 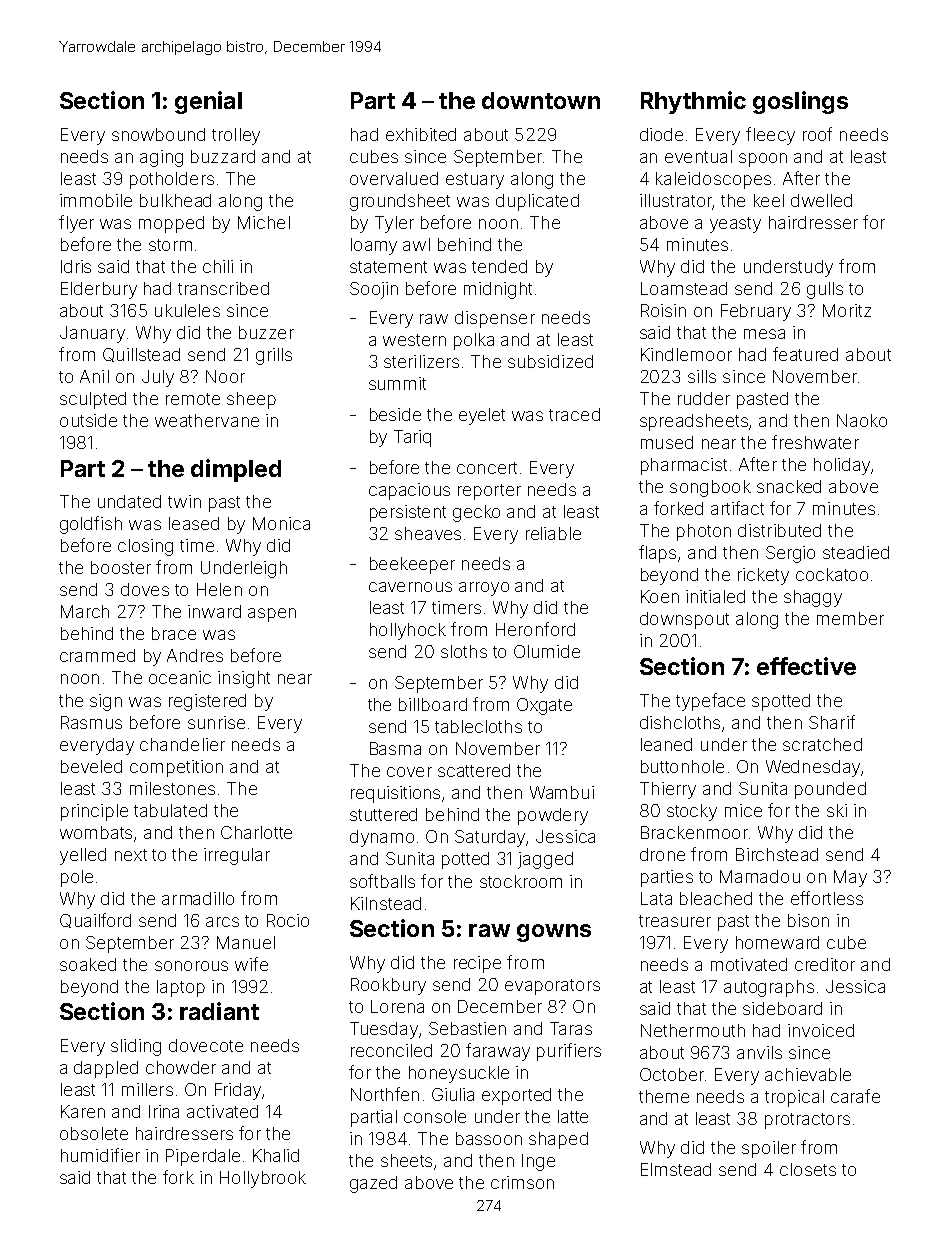 What do you see at coordinates (100, 1155) in the screenshot?
I see `humidifier` at bounding box center [100, 1155].
